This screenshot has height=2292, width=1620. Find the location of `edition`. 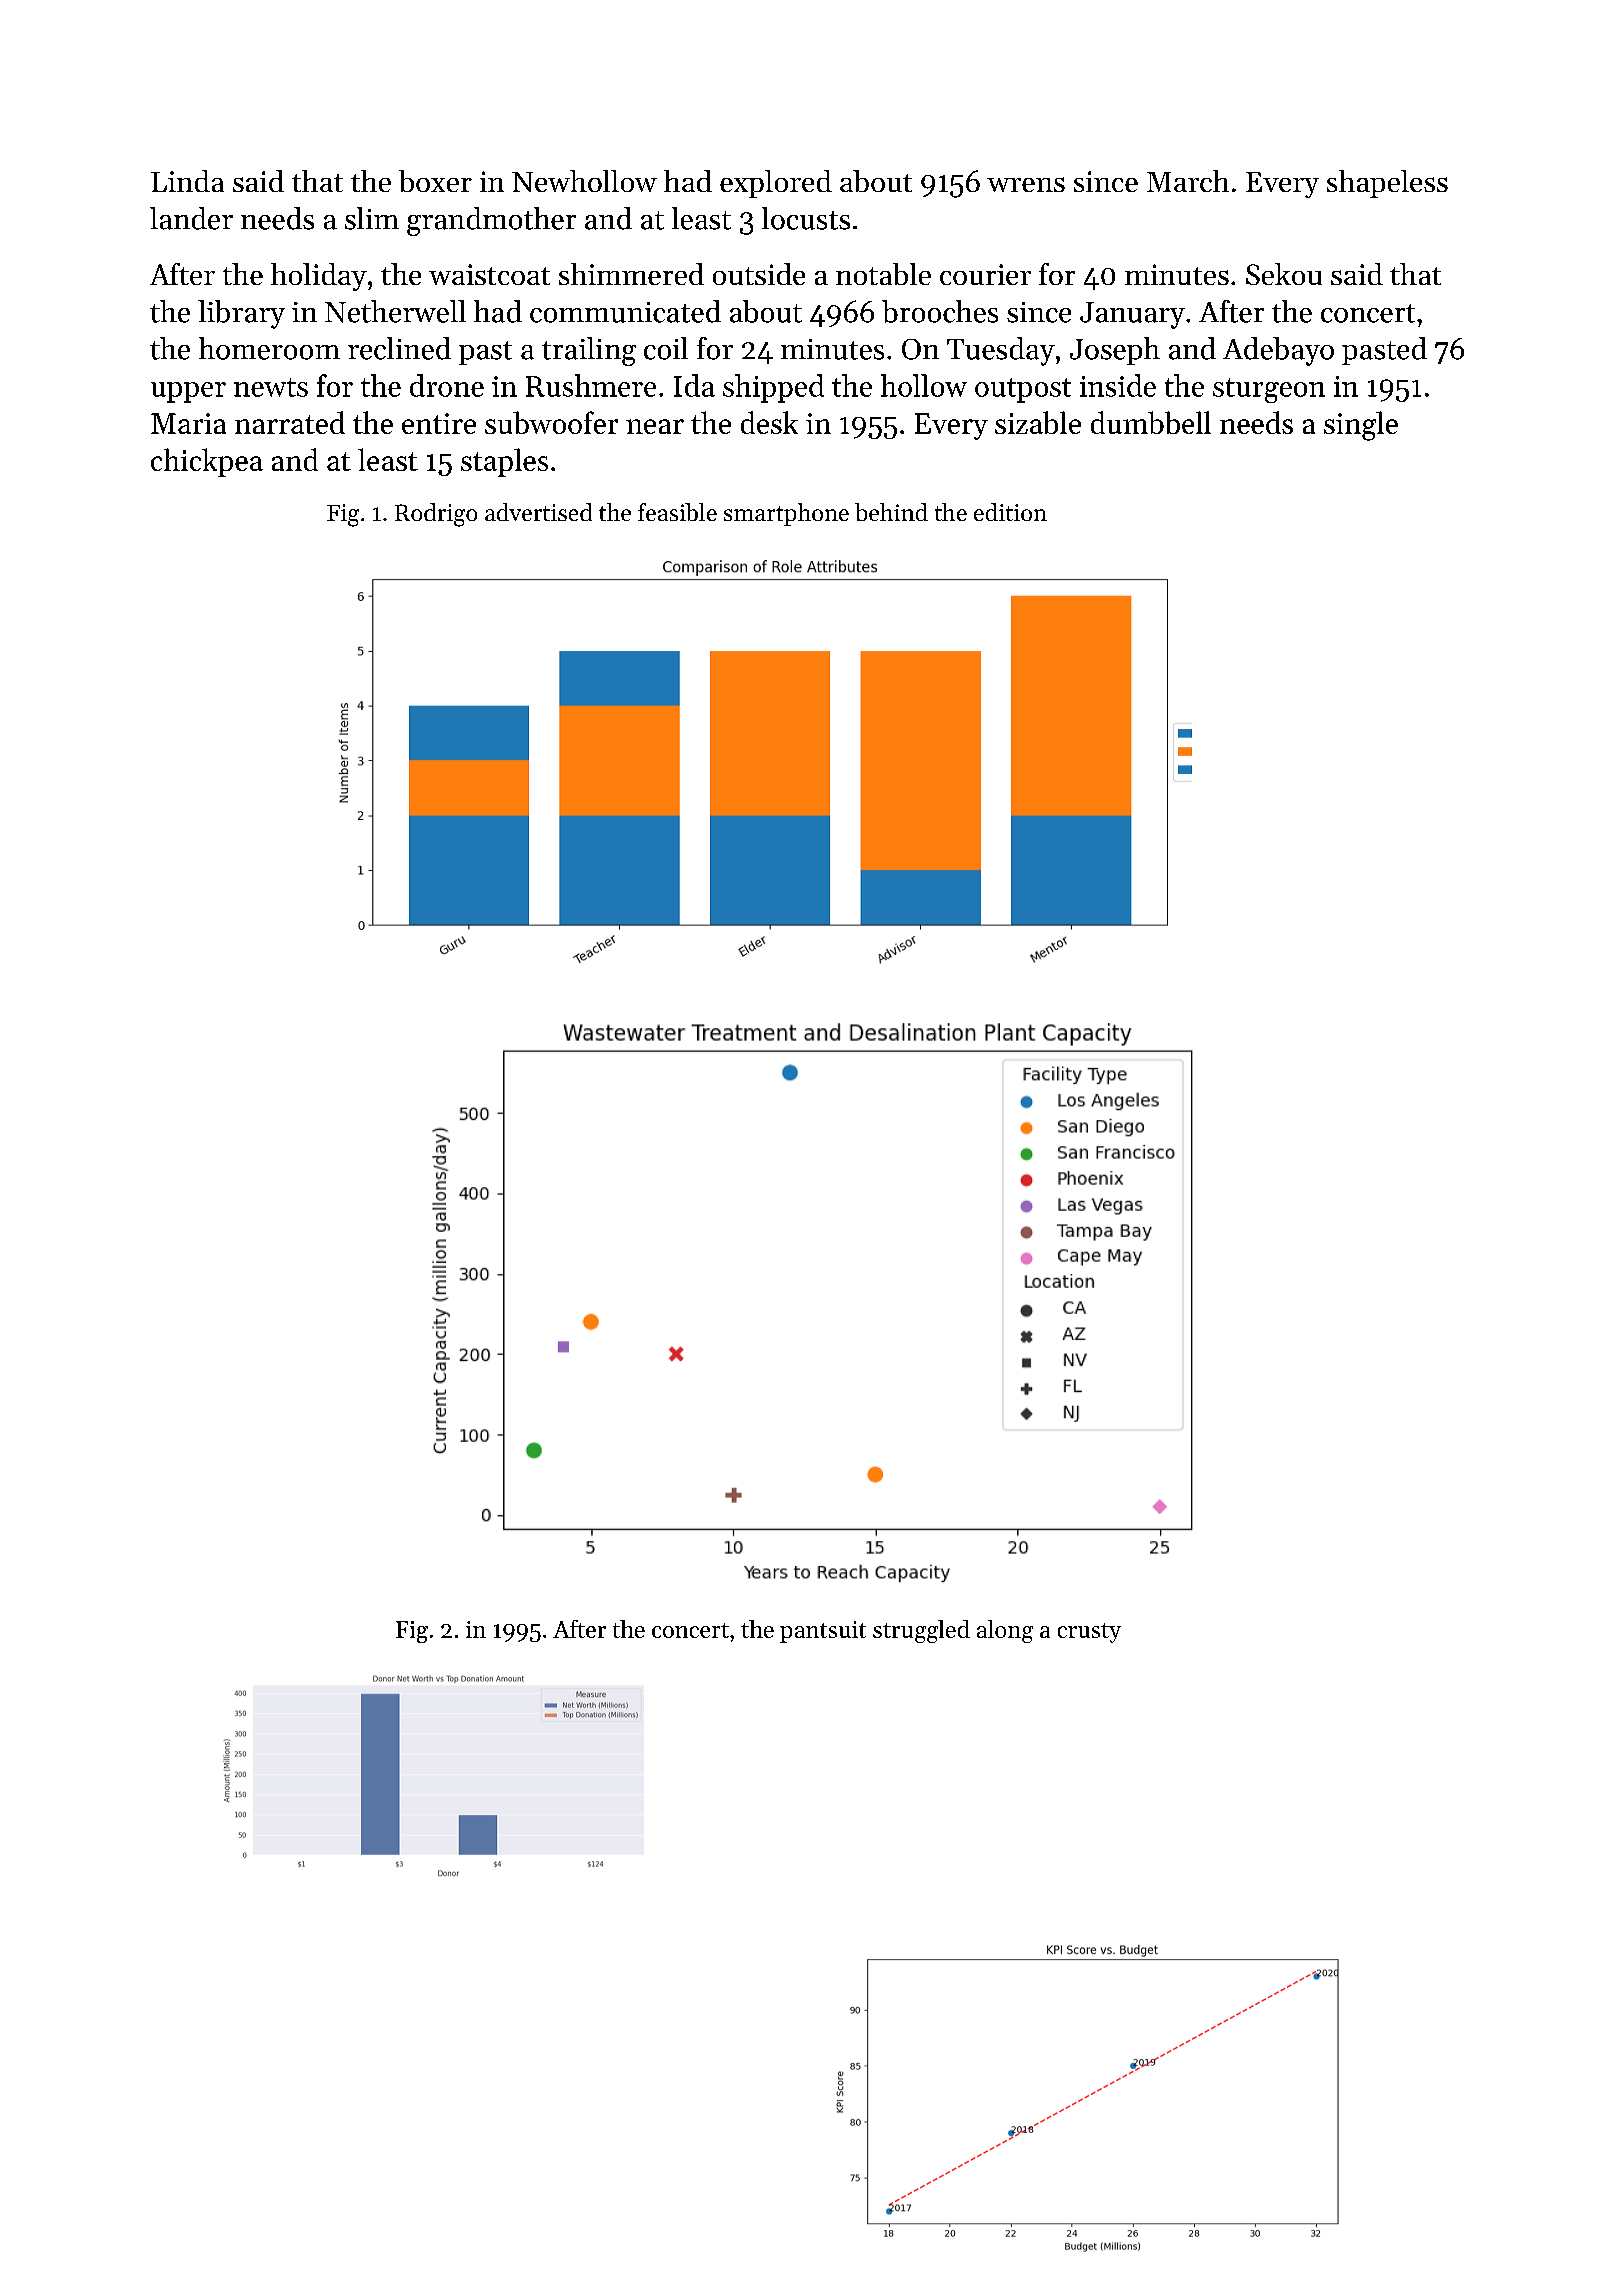

edition is located at coordinates (1010, 512).
